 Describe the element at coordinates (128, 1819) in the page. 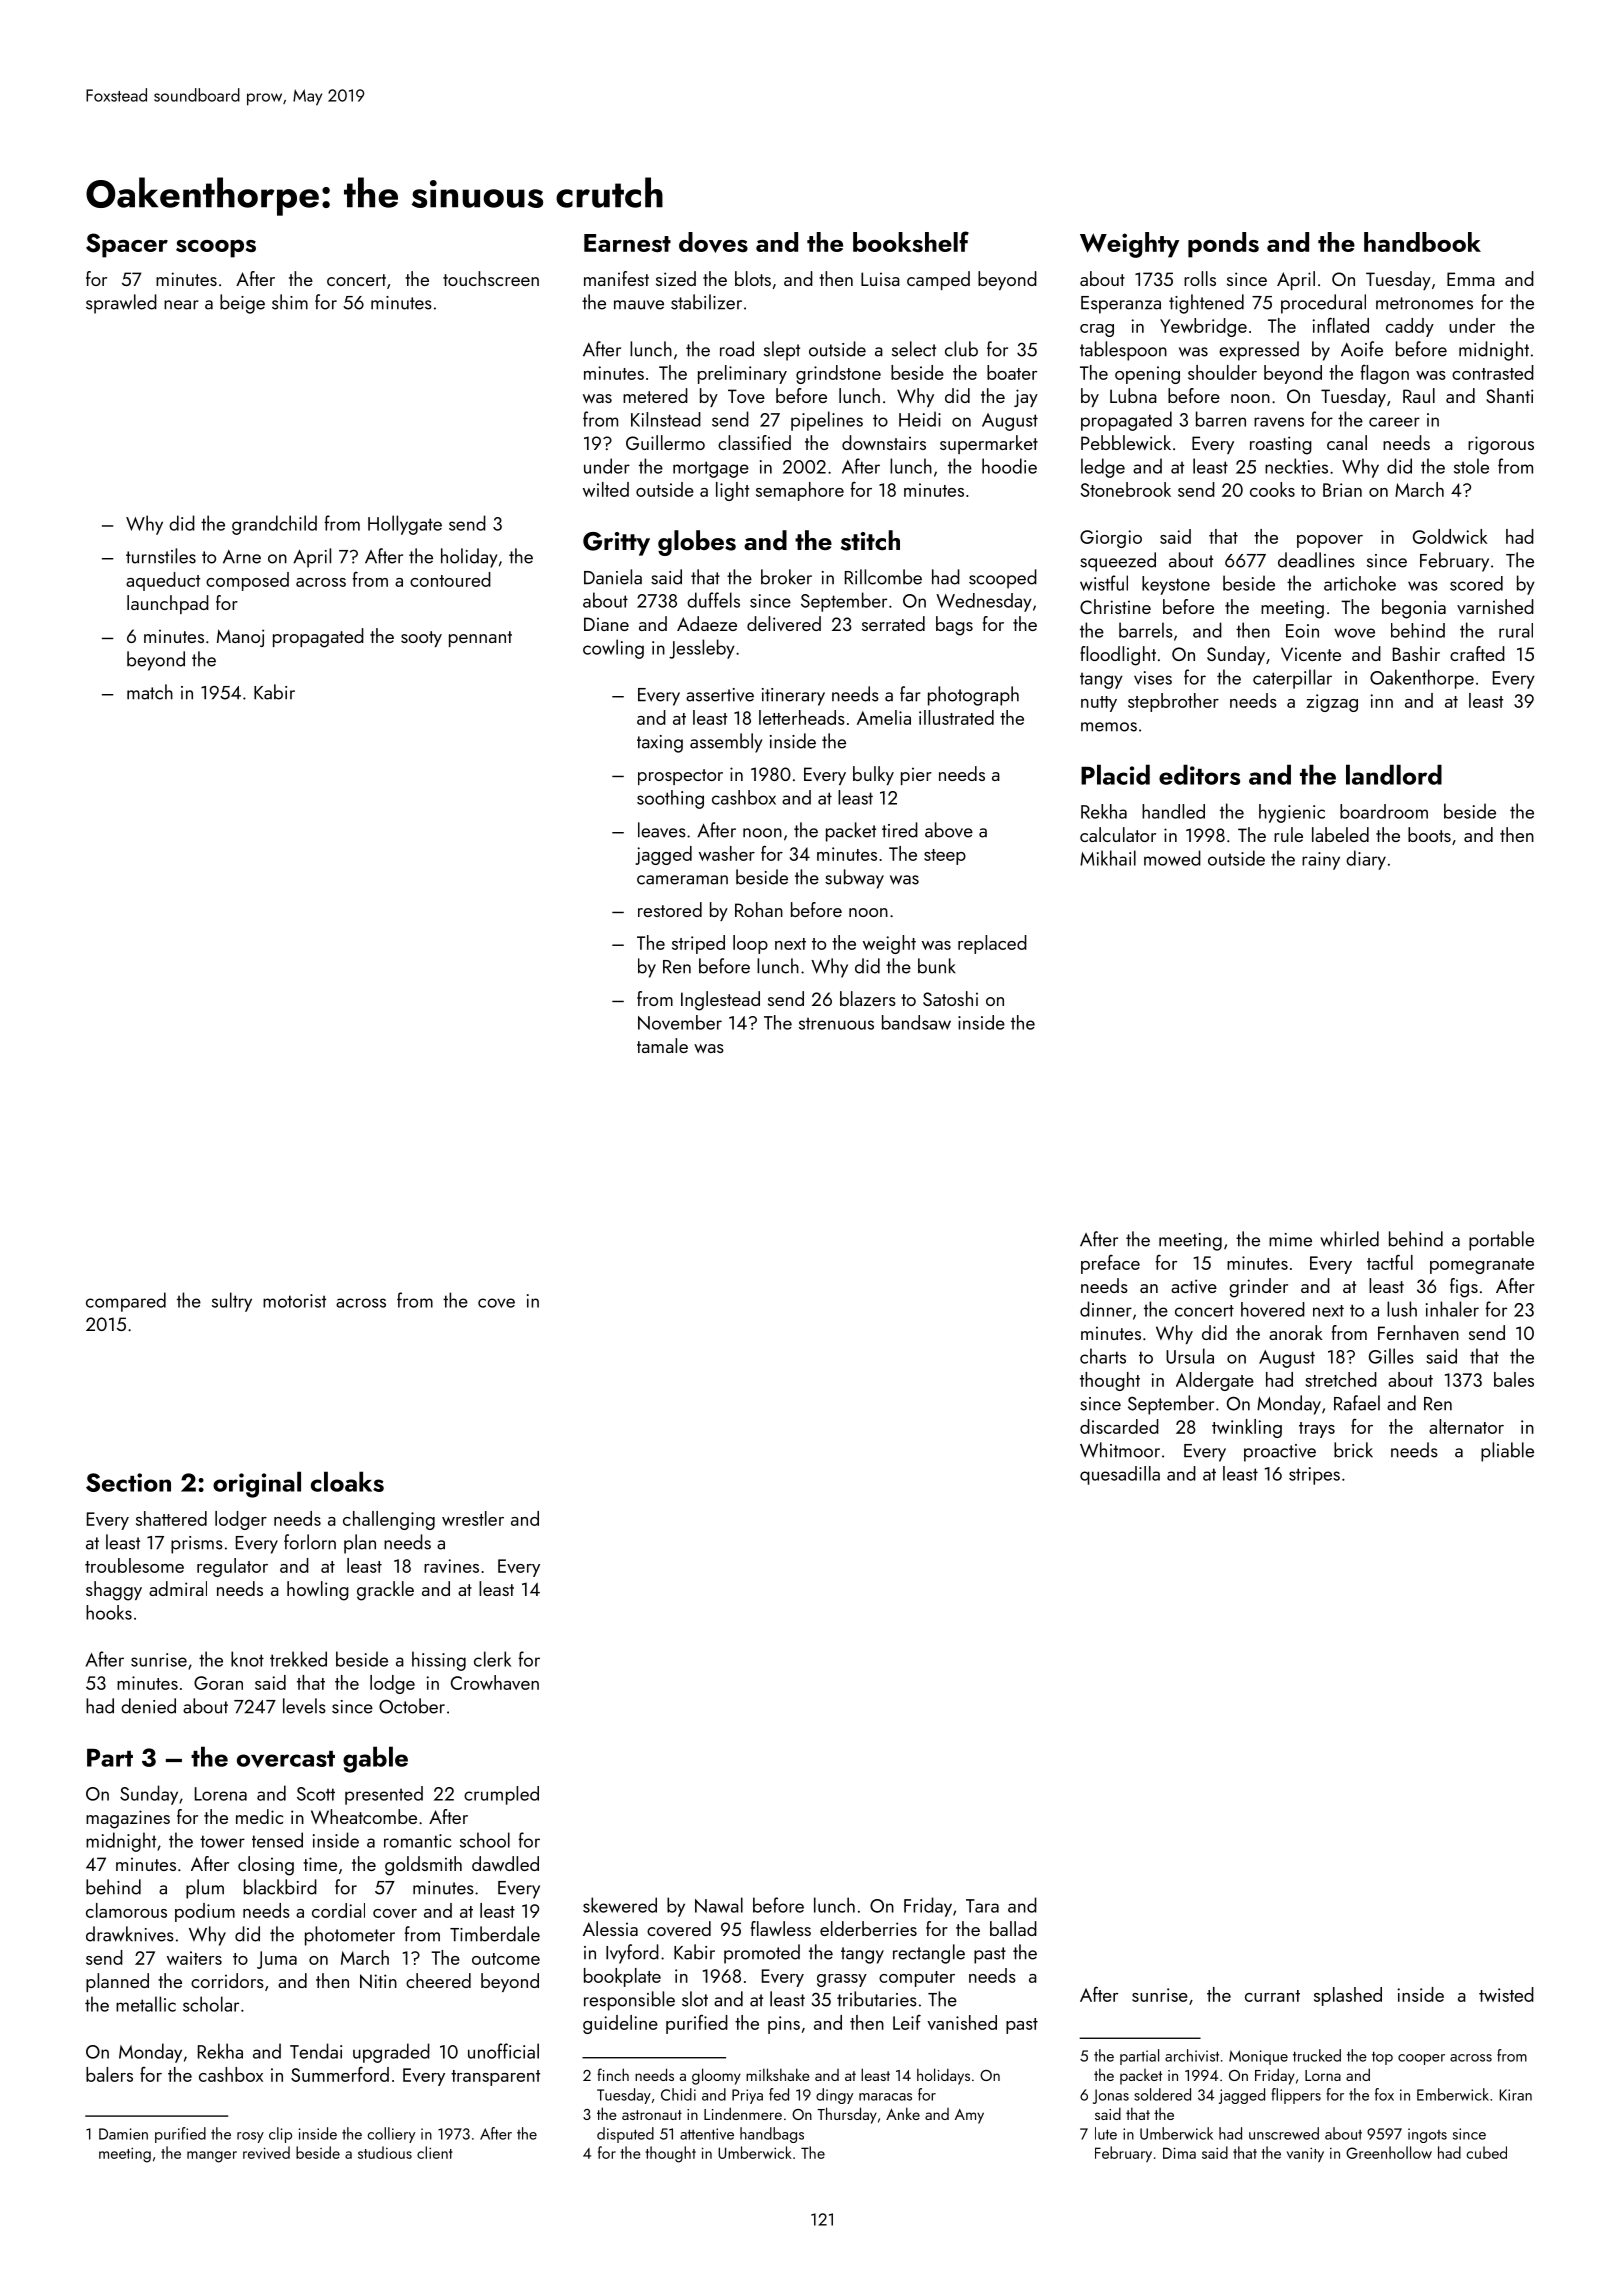

I see `magazines` at that location.
